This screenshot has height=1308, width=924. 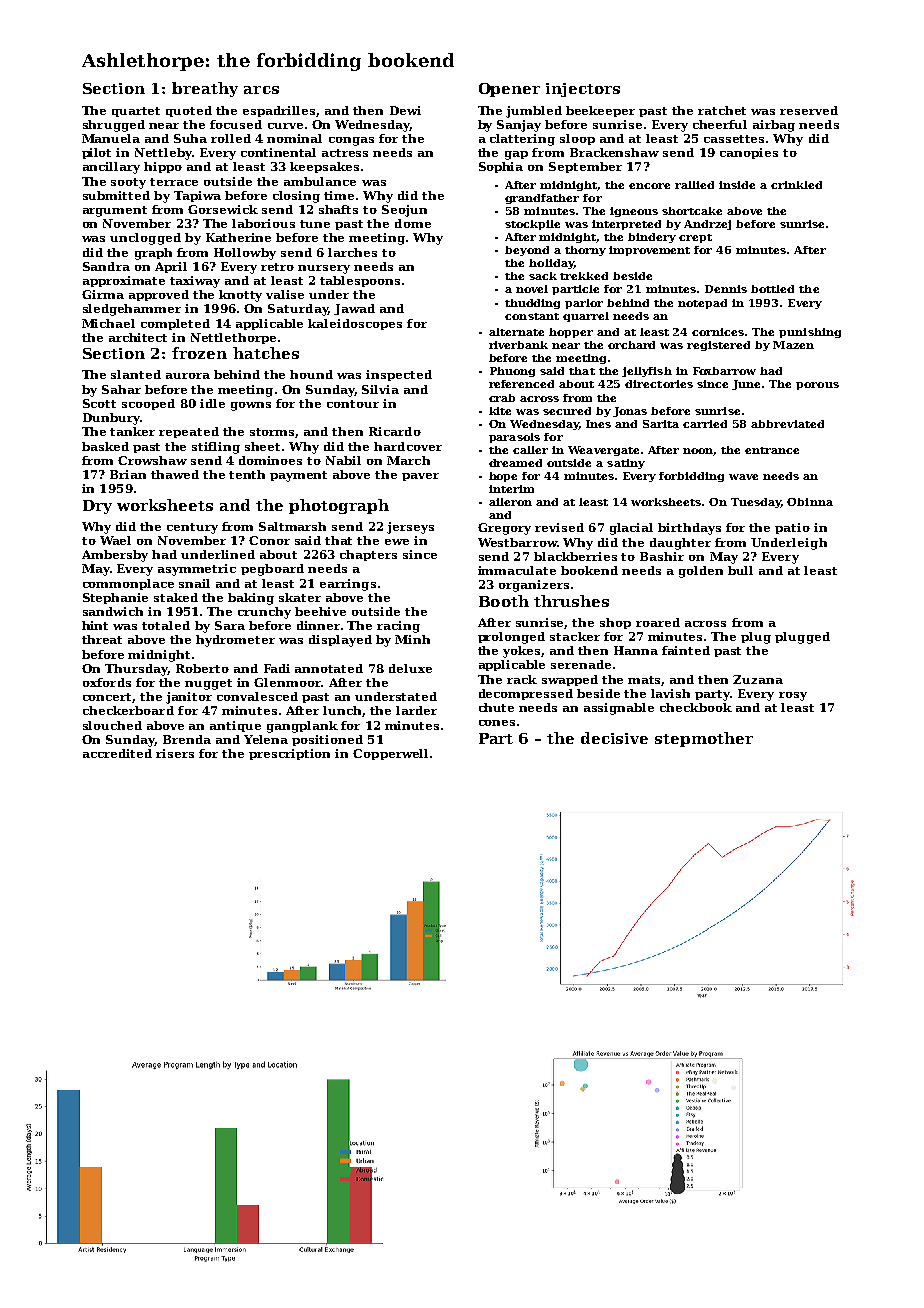 I want to click on thudding, so click(x=532, y=304).
